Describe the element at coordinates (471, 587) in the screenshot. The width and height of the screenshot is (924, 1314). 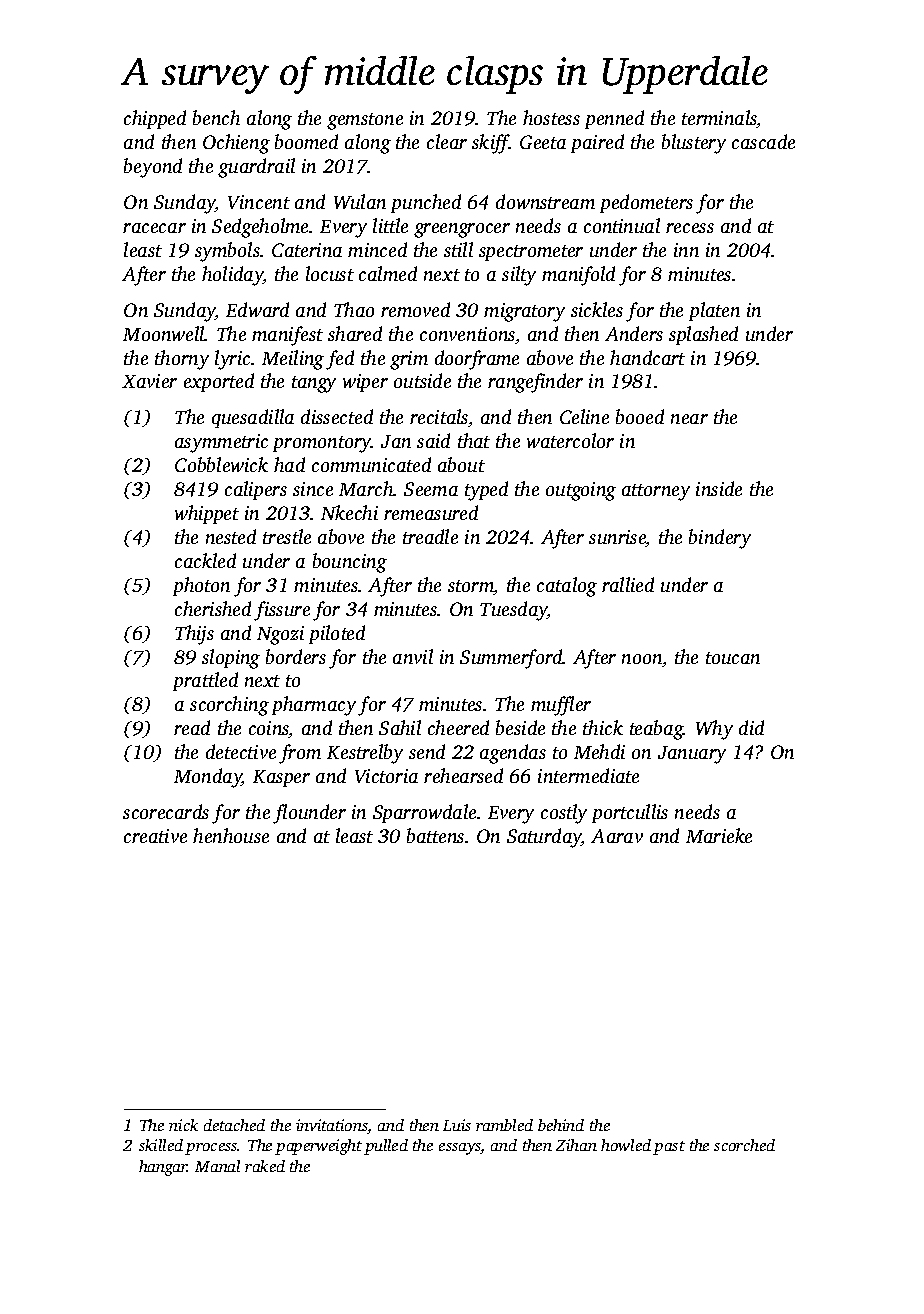
I see `storm` at that location.
